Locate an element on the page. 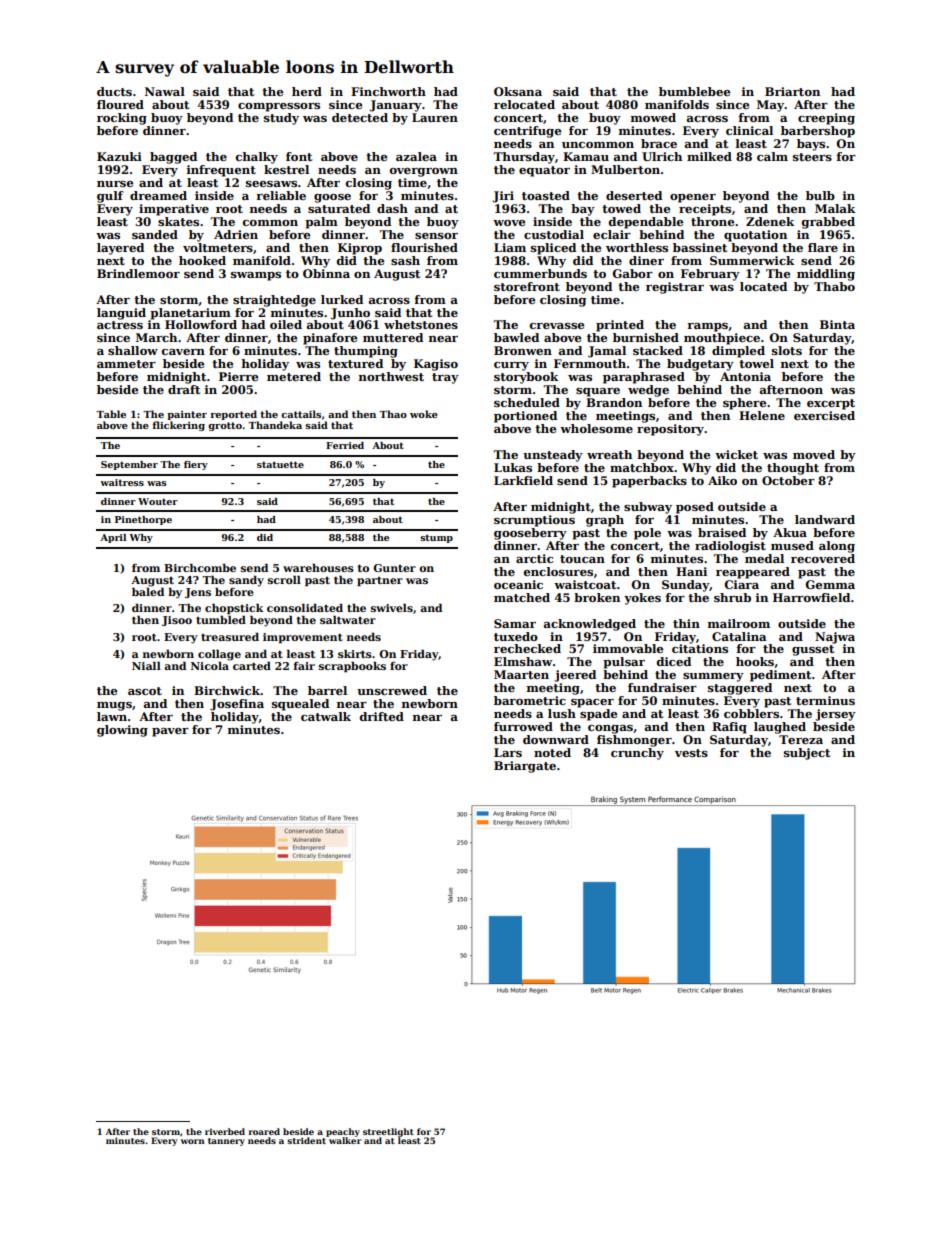 The height and width of the image is (1233, 952). thought is located at coordinates (793, 469).
